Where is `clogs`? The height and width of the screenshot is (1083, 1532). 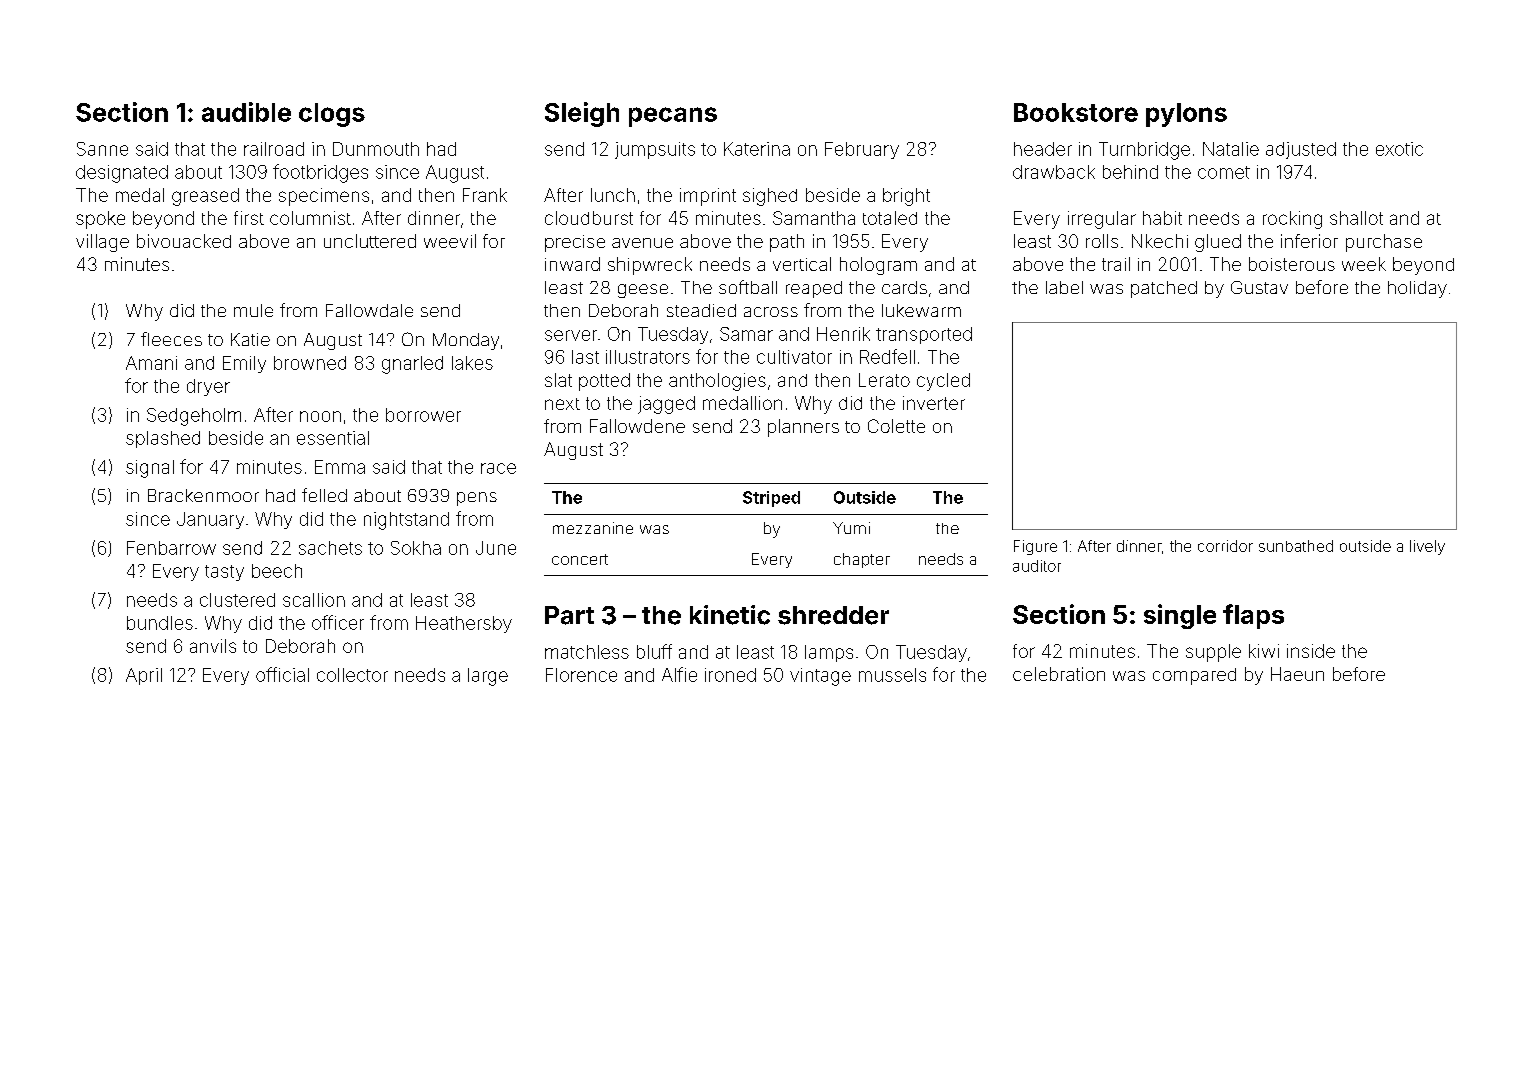
clogs is located at coordinates (332, 115).
